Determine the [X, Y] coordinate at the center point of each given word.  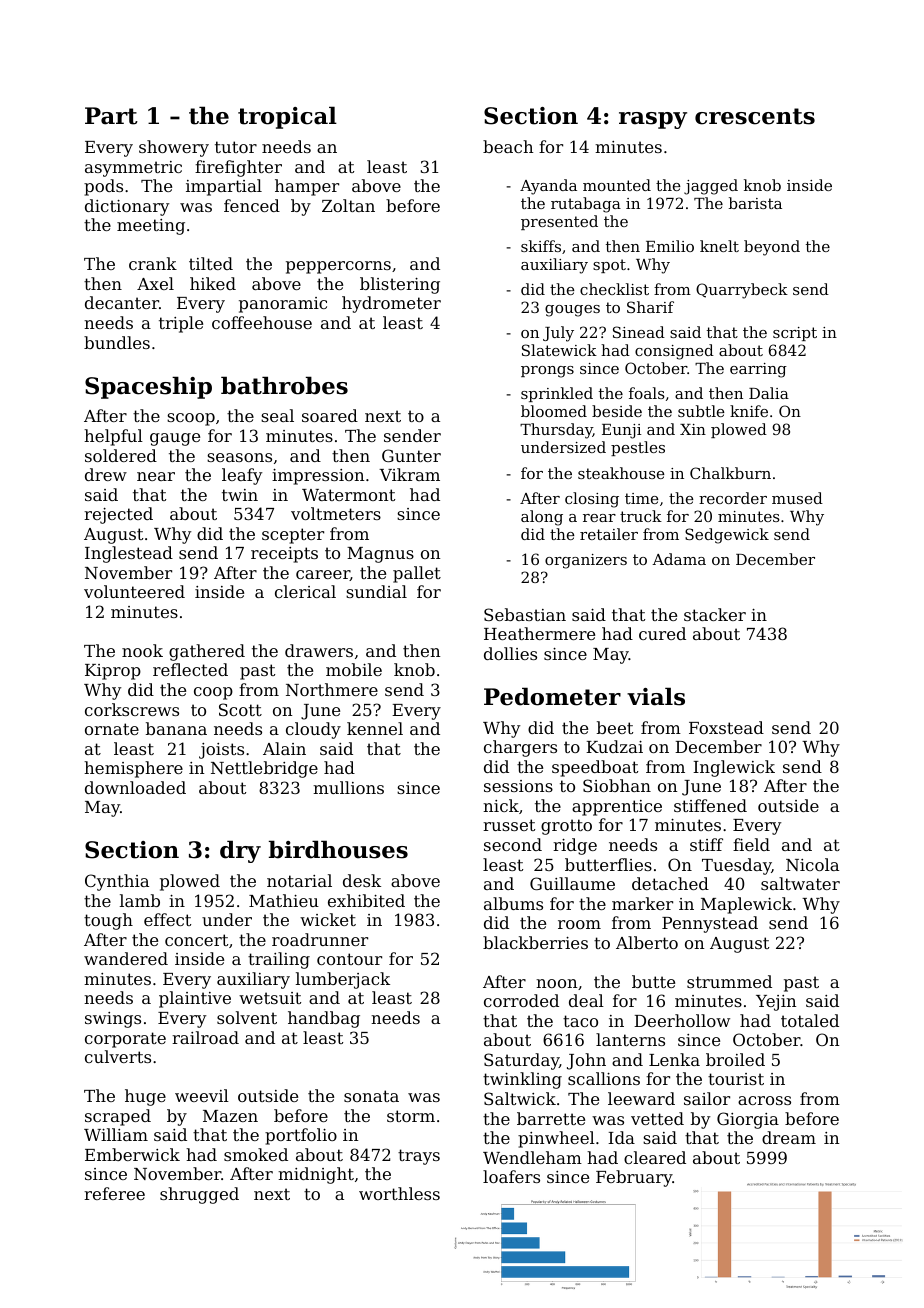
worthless [399, 1193]
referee [114, 1193]
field [751, 844]
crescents [755, 116]
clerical [305, 591]
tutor [236, 147]
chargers [520, 748]
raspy [653, 120]
